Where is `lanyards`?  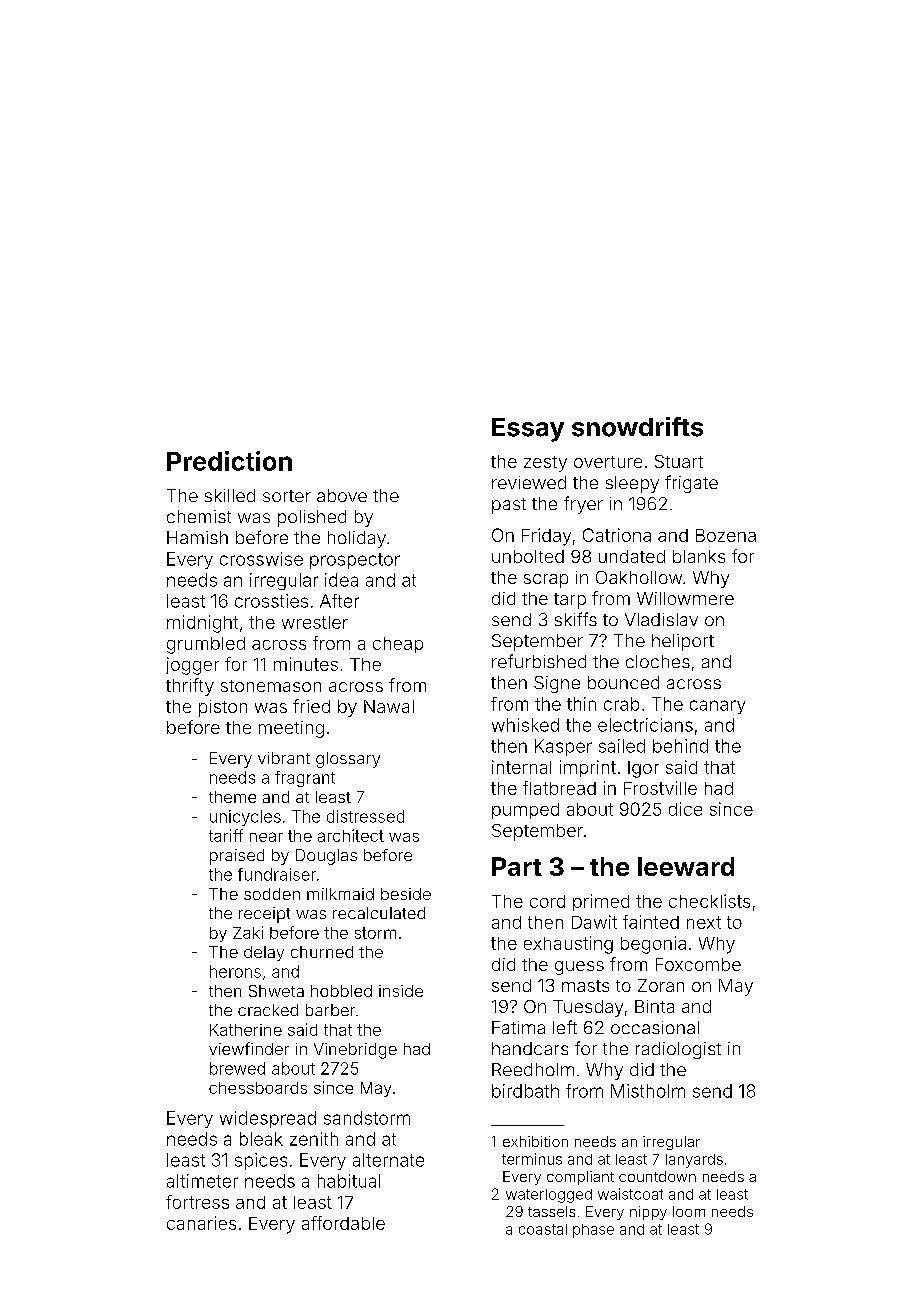
lanyards is located at coordinates (694, 1161).
